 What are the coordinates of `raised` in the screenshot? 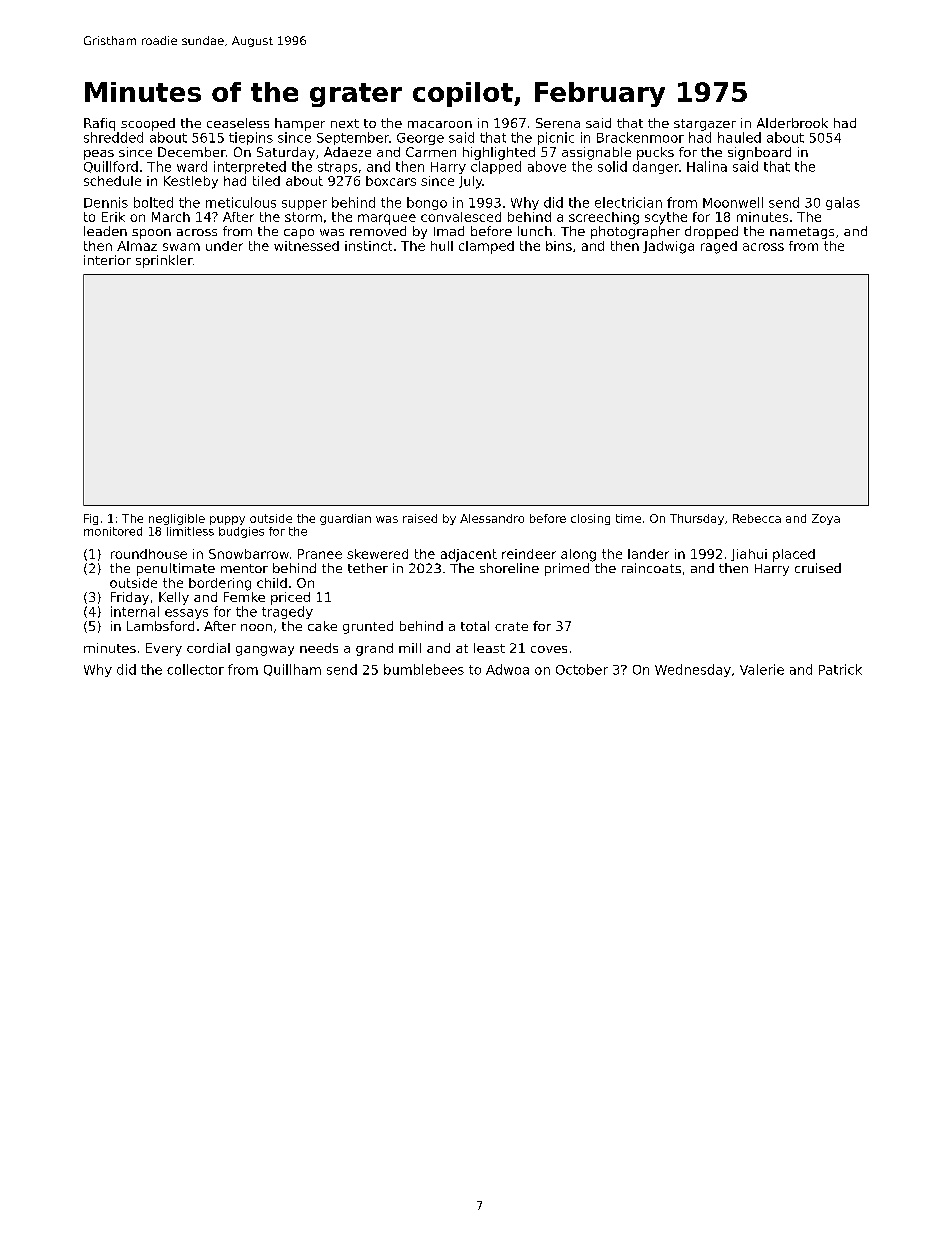 It's located at (420, 518).
